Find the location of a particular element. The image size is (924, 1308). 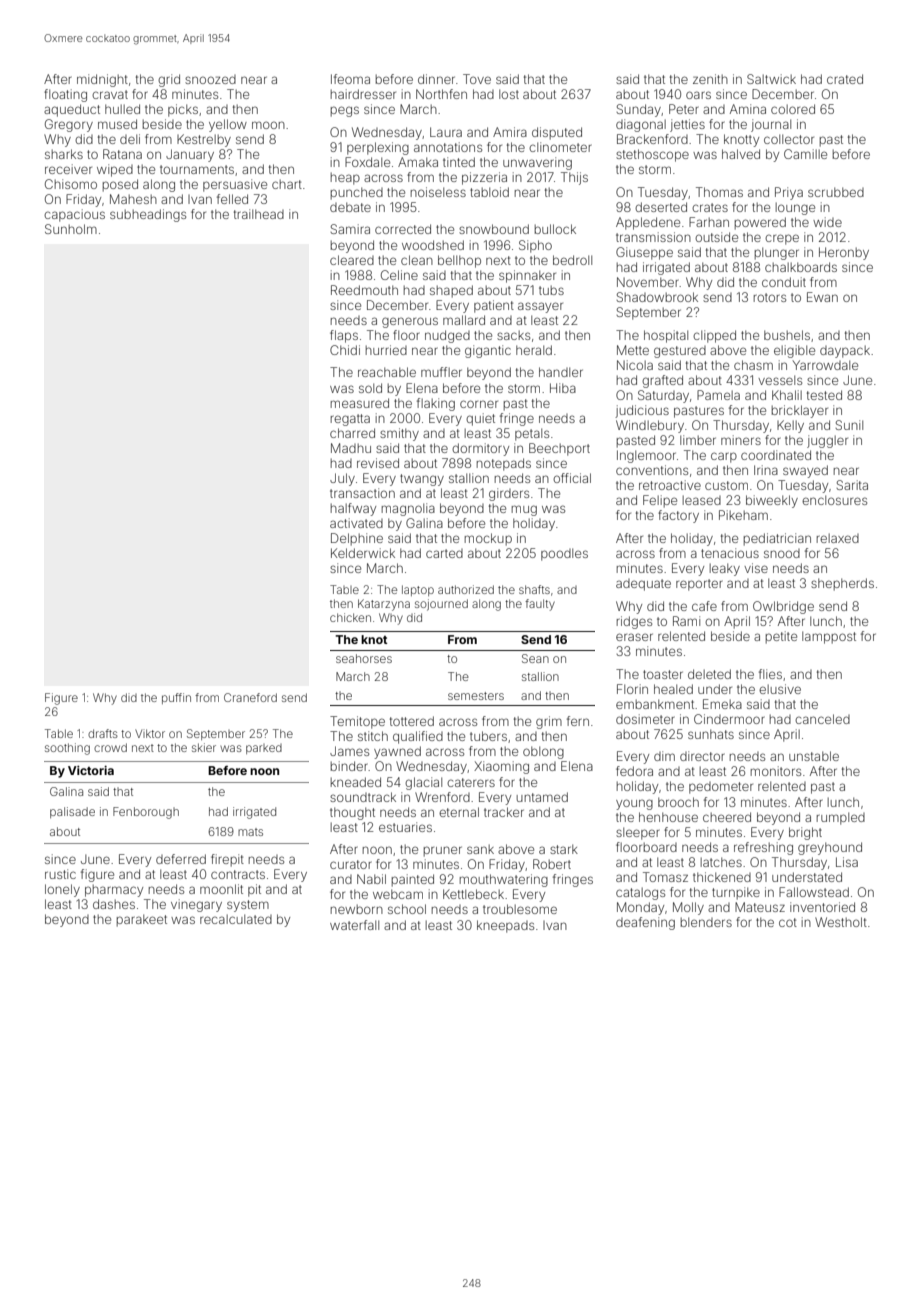

assayer is located at coordinates (540, 307).
